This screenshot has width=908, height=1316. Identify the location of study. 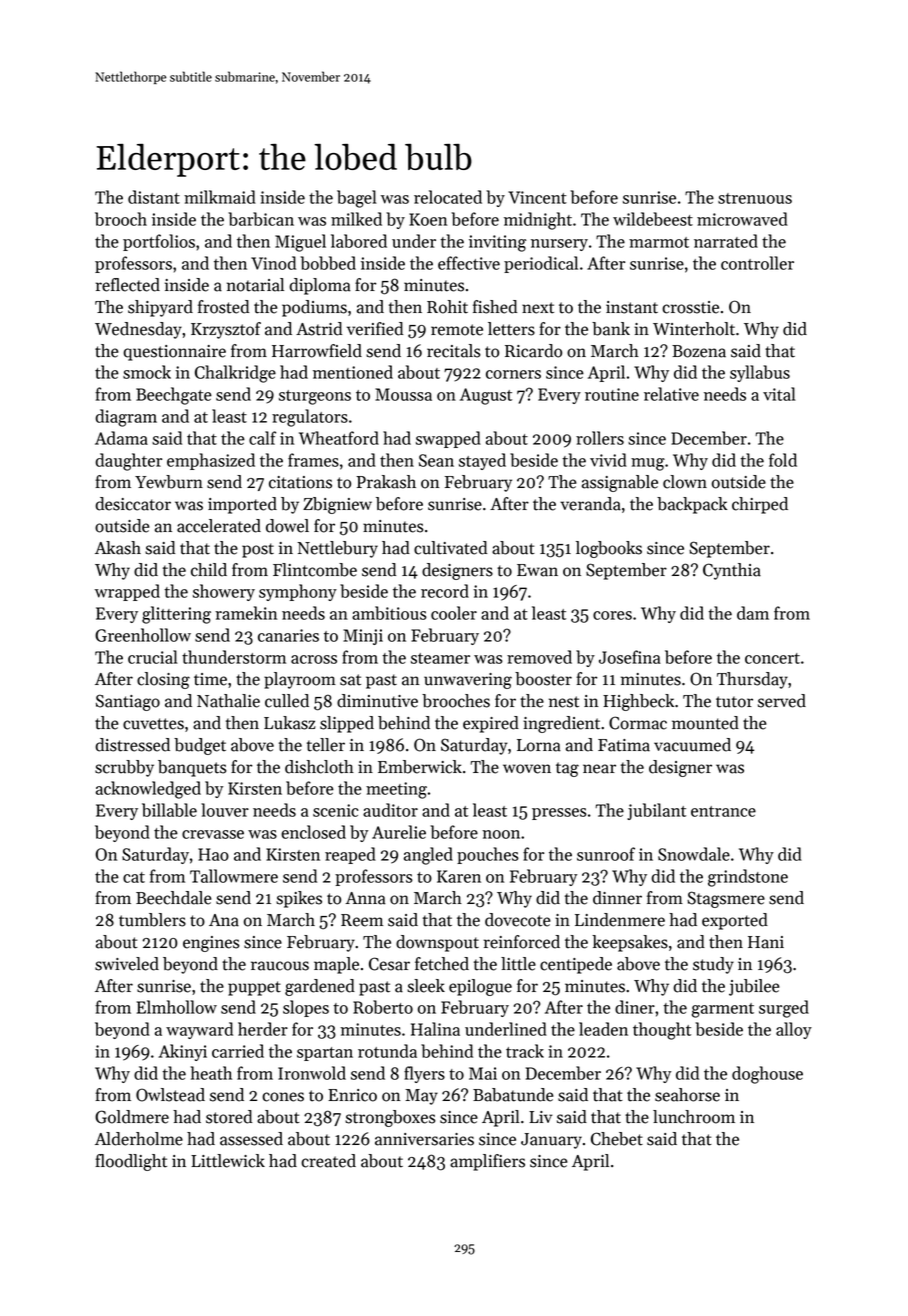
(713, 965).
